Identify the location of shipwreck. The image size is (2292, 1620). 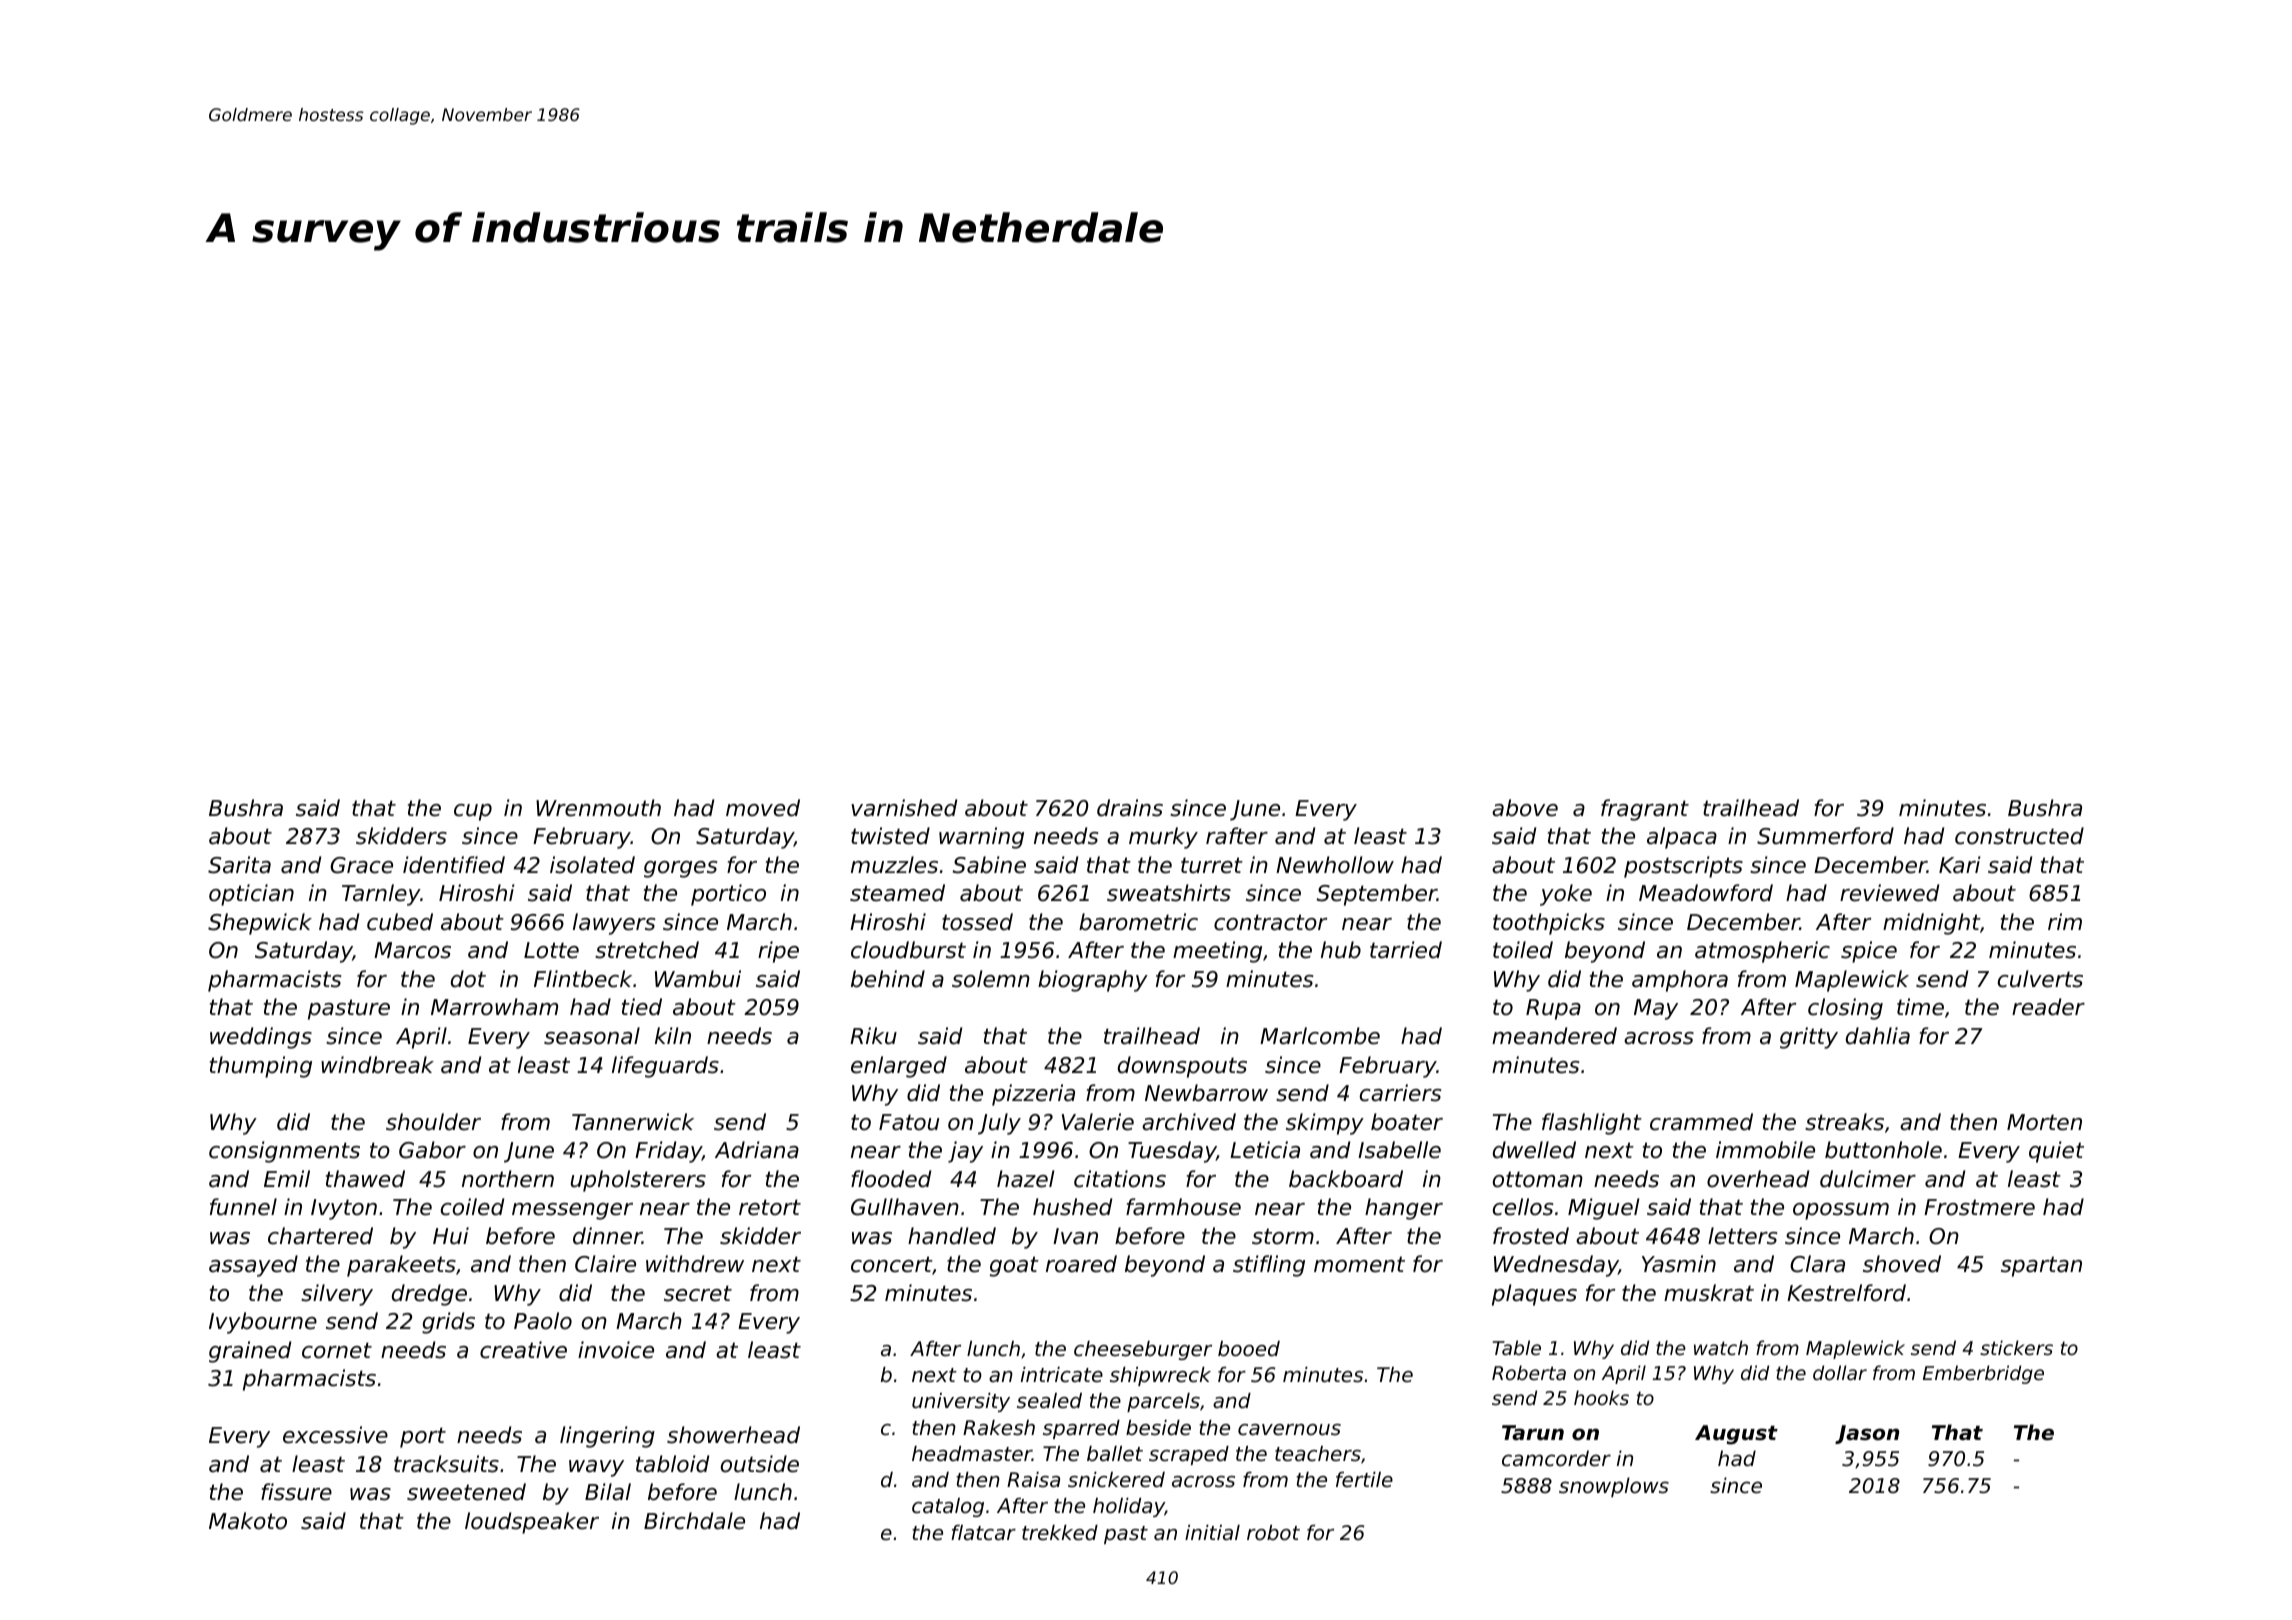
(1160, 1376).
